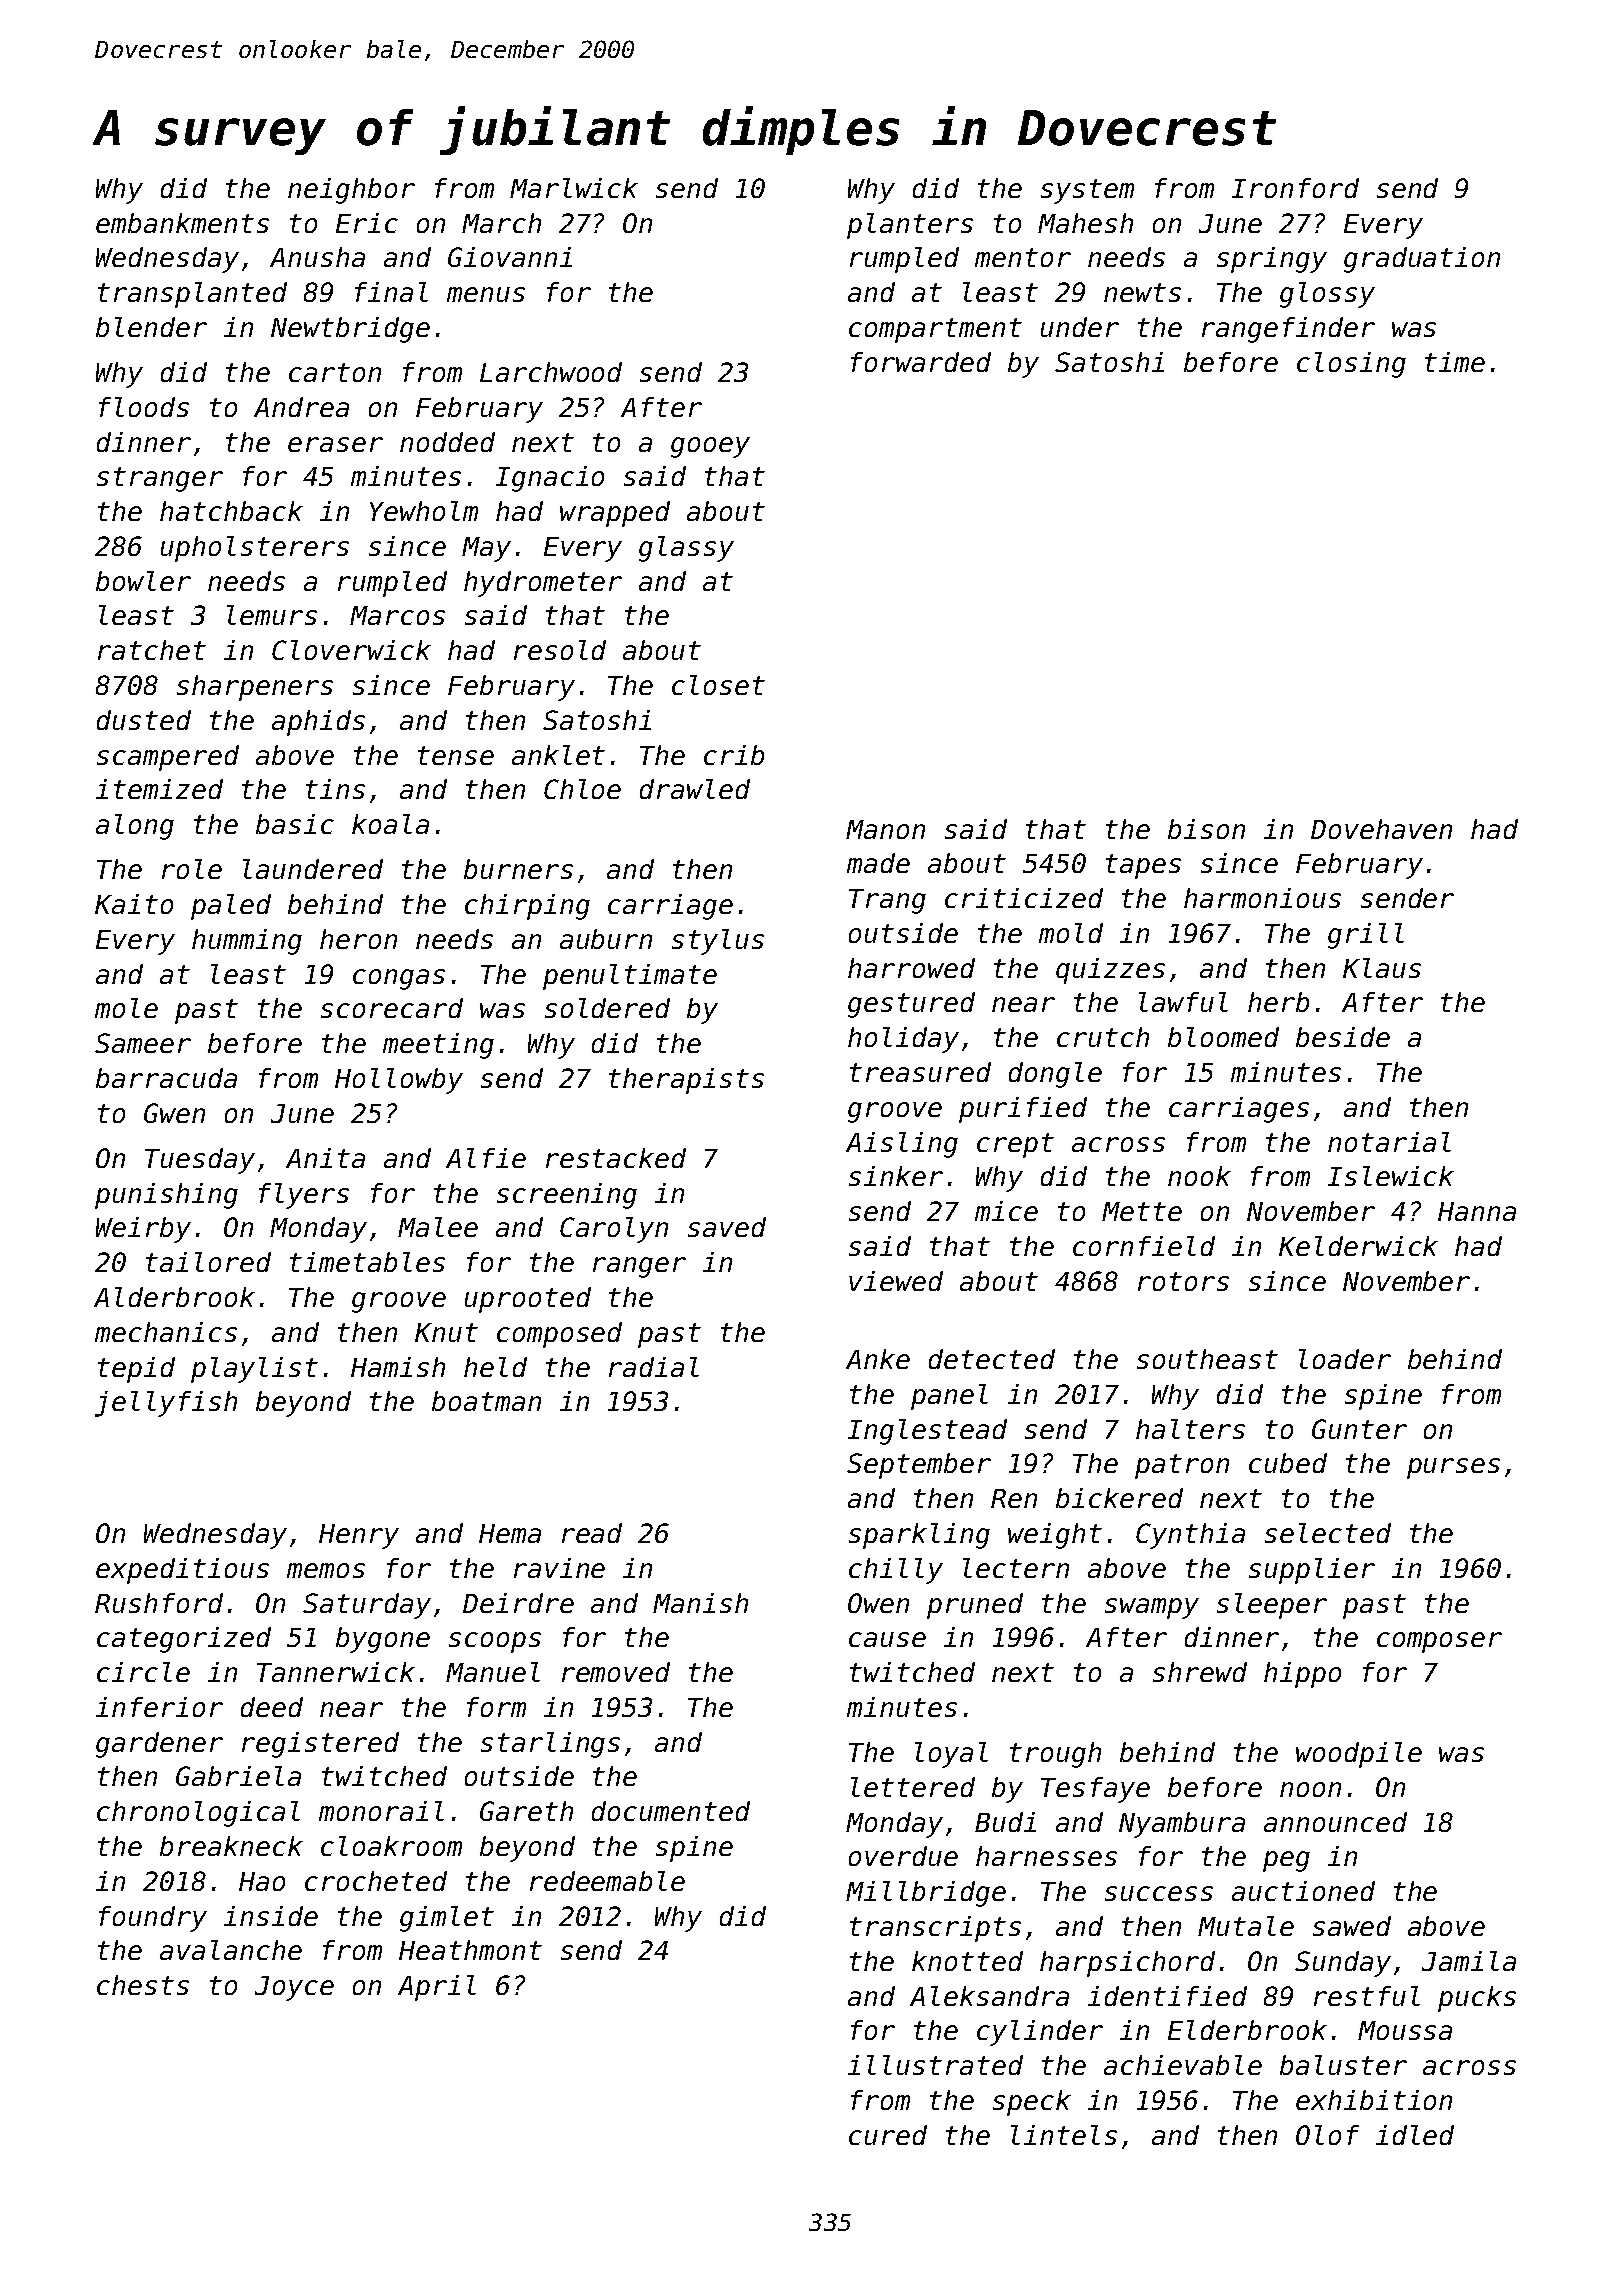  I want to click on Andrea, so click(301, 407).
